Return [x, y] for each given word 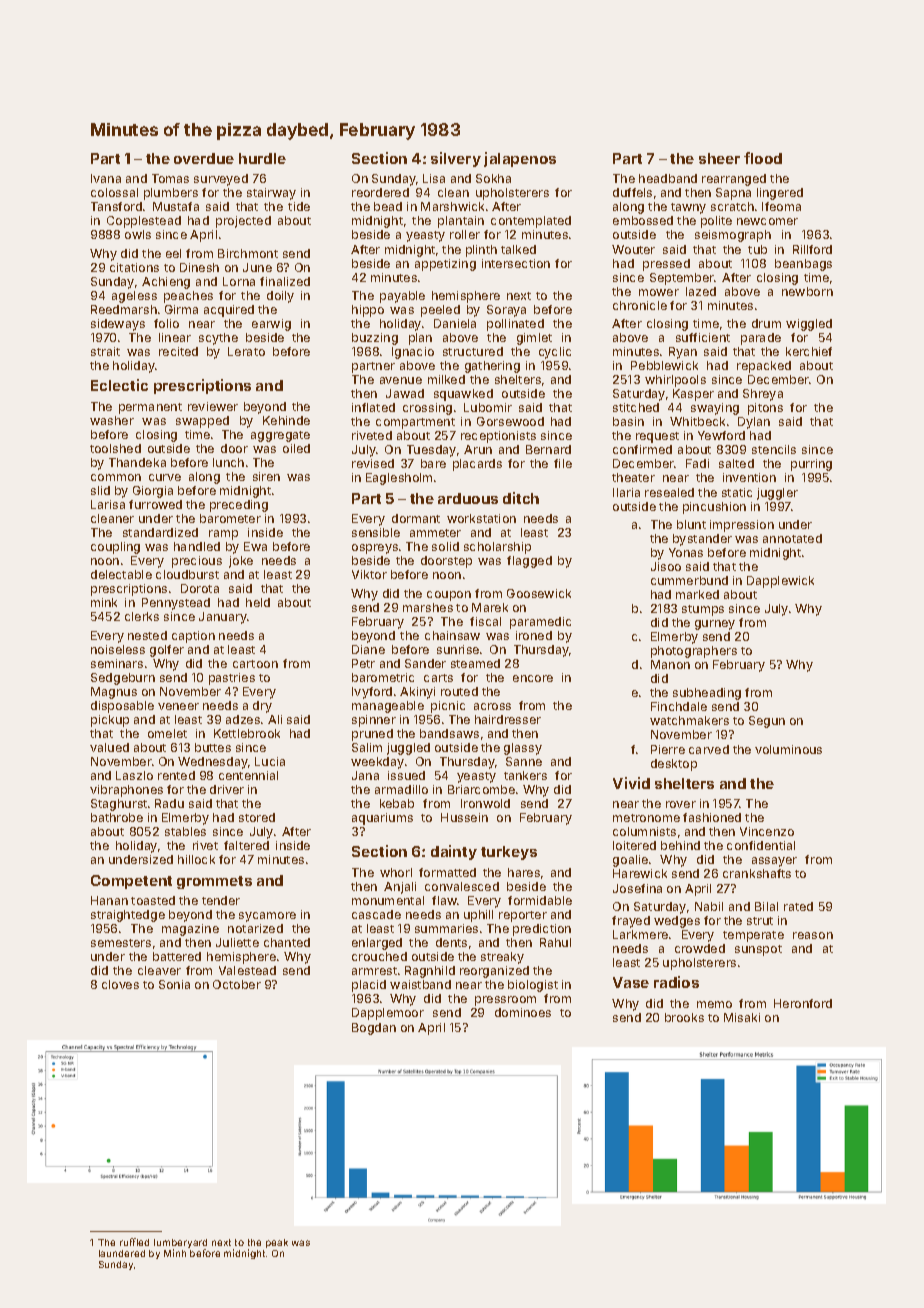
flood [763, 158]
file [563, 463]
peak [277, 1243]
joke [241, 562]
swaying [715, 409]
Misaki [742, 1017]
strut [760, 921]
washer [112, 420]
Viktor [369, 574]
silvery [456, 159]
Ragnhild [430, 972]
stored [257, 817]
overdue [204, 158]
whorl [396, 872]
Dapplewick [780, 582]
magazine [190, 930]
